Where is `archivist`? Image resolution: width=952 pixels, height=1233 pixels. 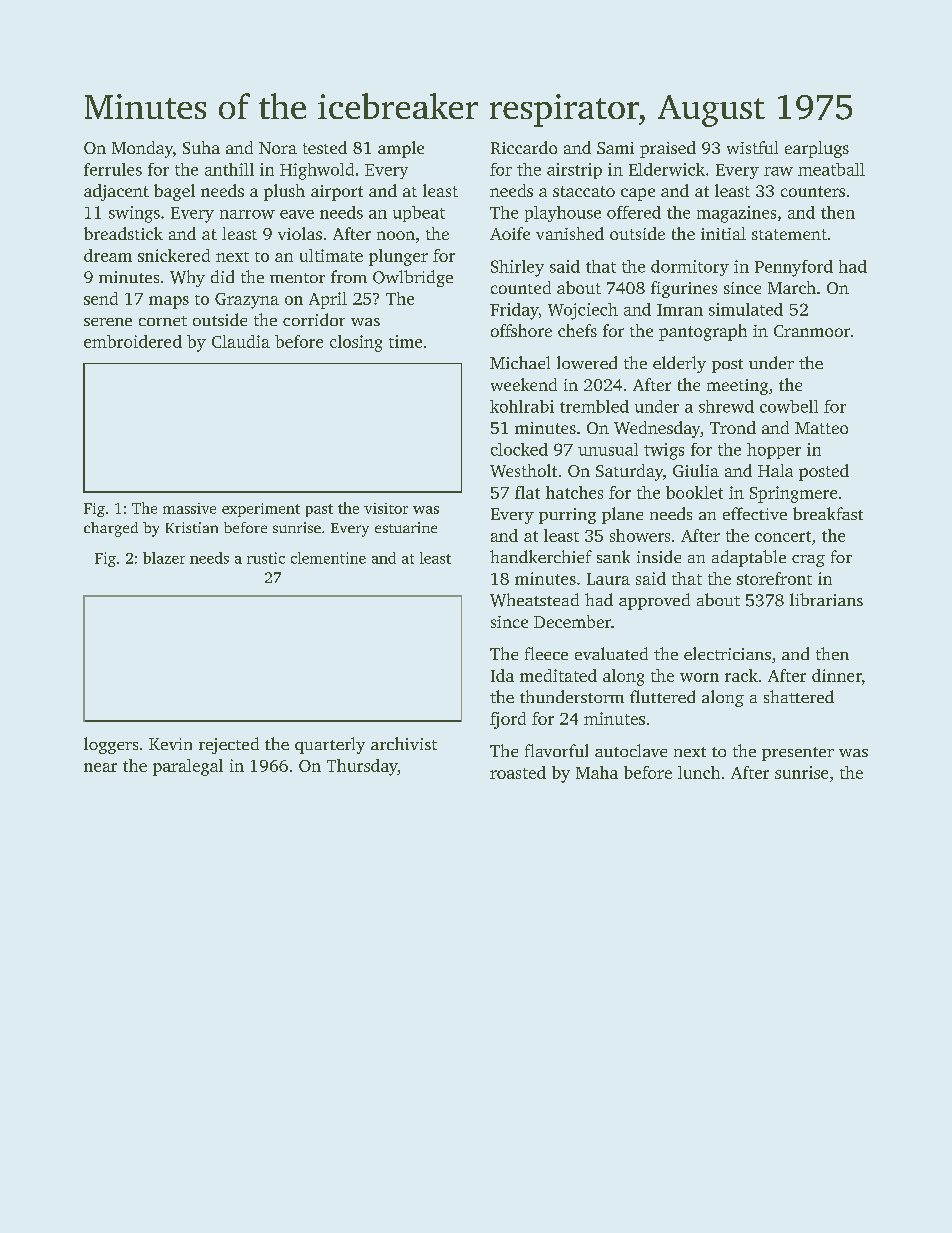 archivist is located at coordinates (404, 743).
